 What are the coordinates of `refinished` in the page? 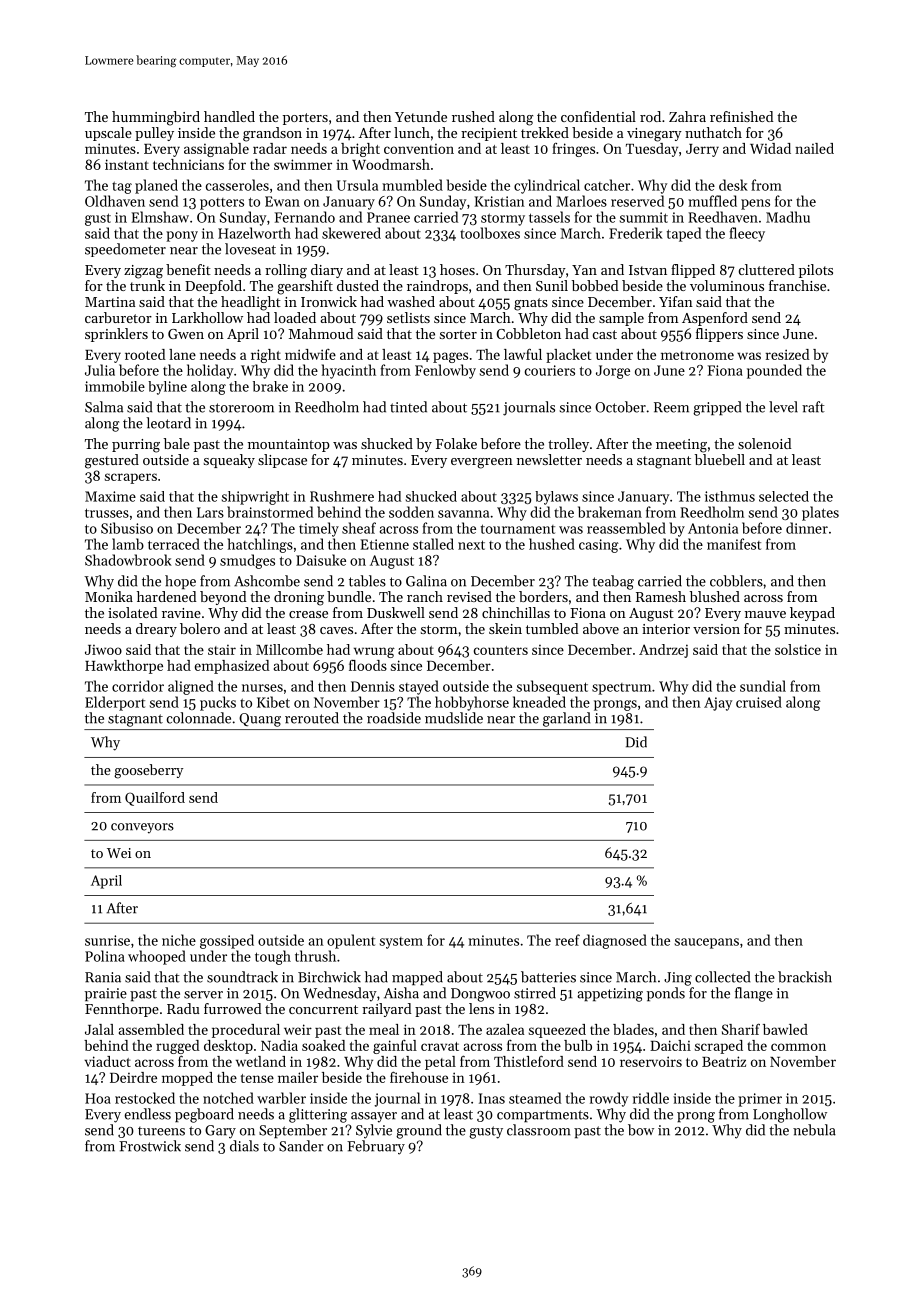 It's located at (742, 116).
